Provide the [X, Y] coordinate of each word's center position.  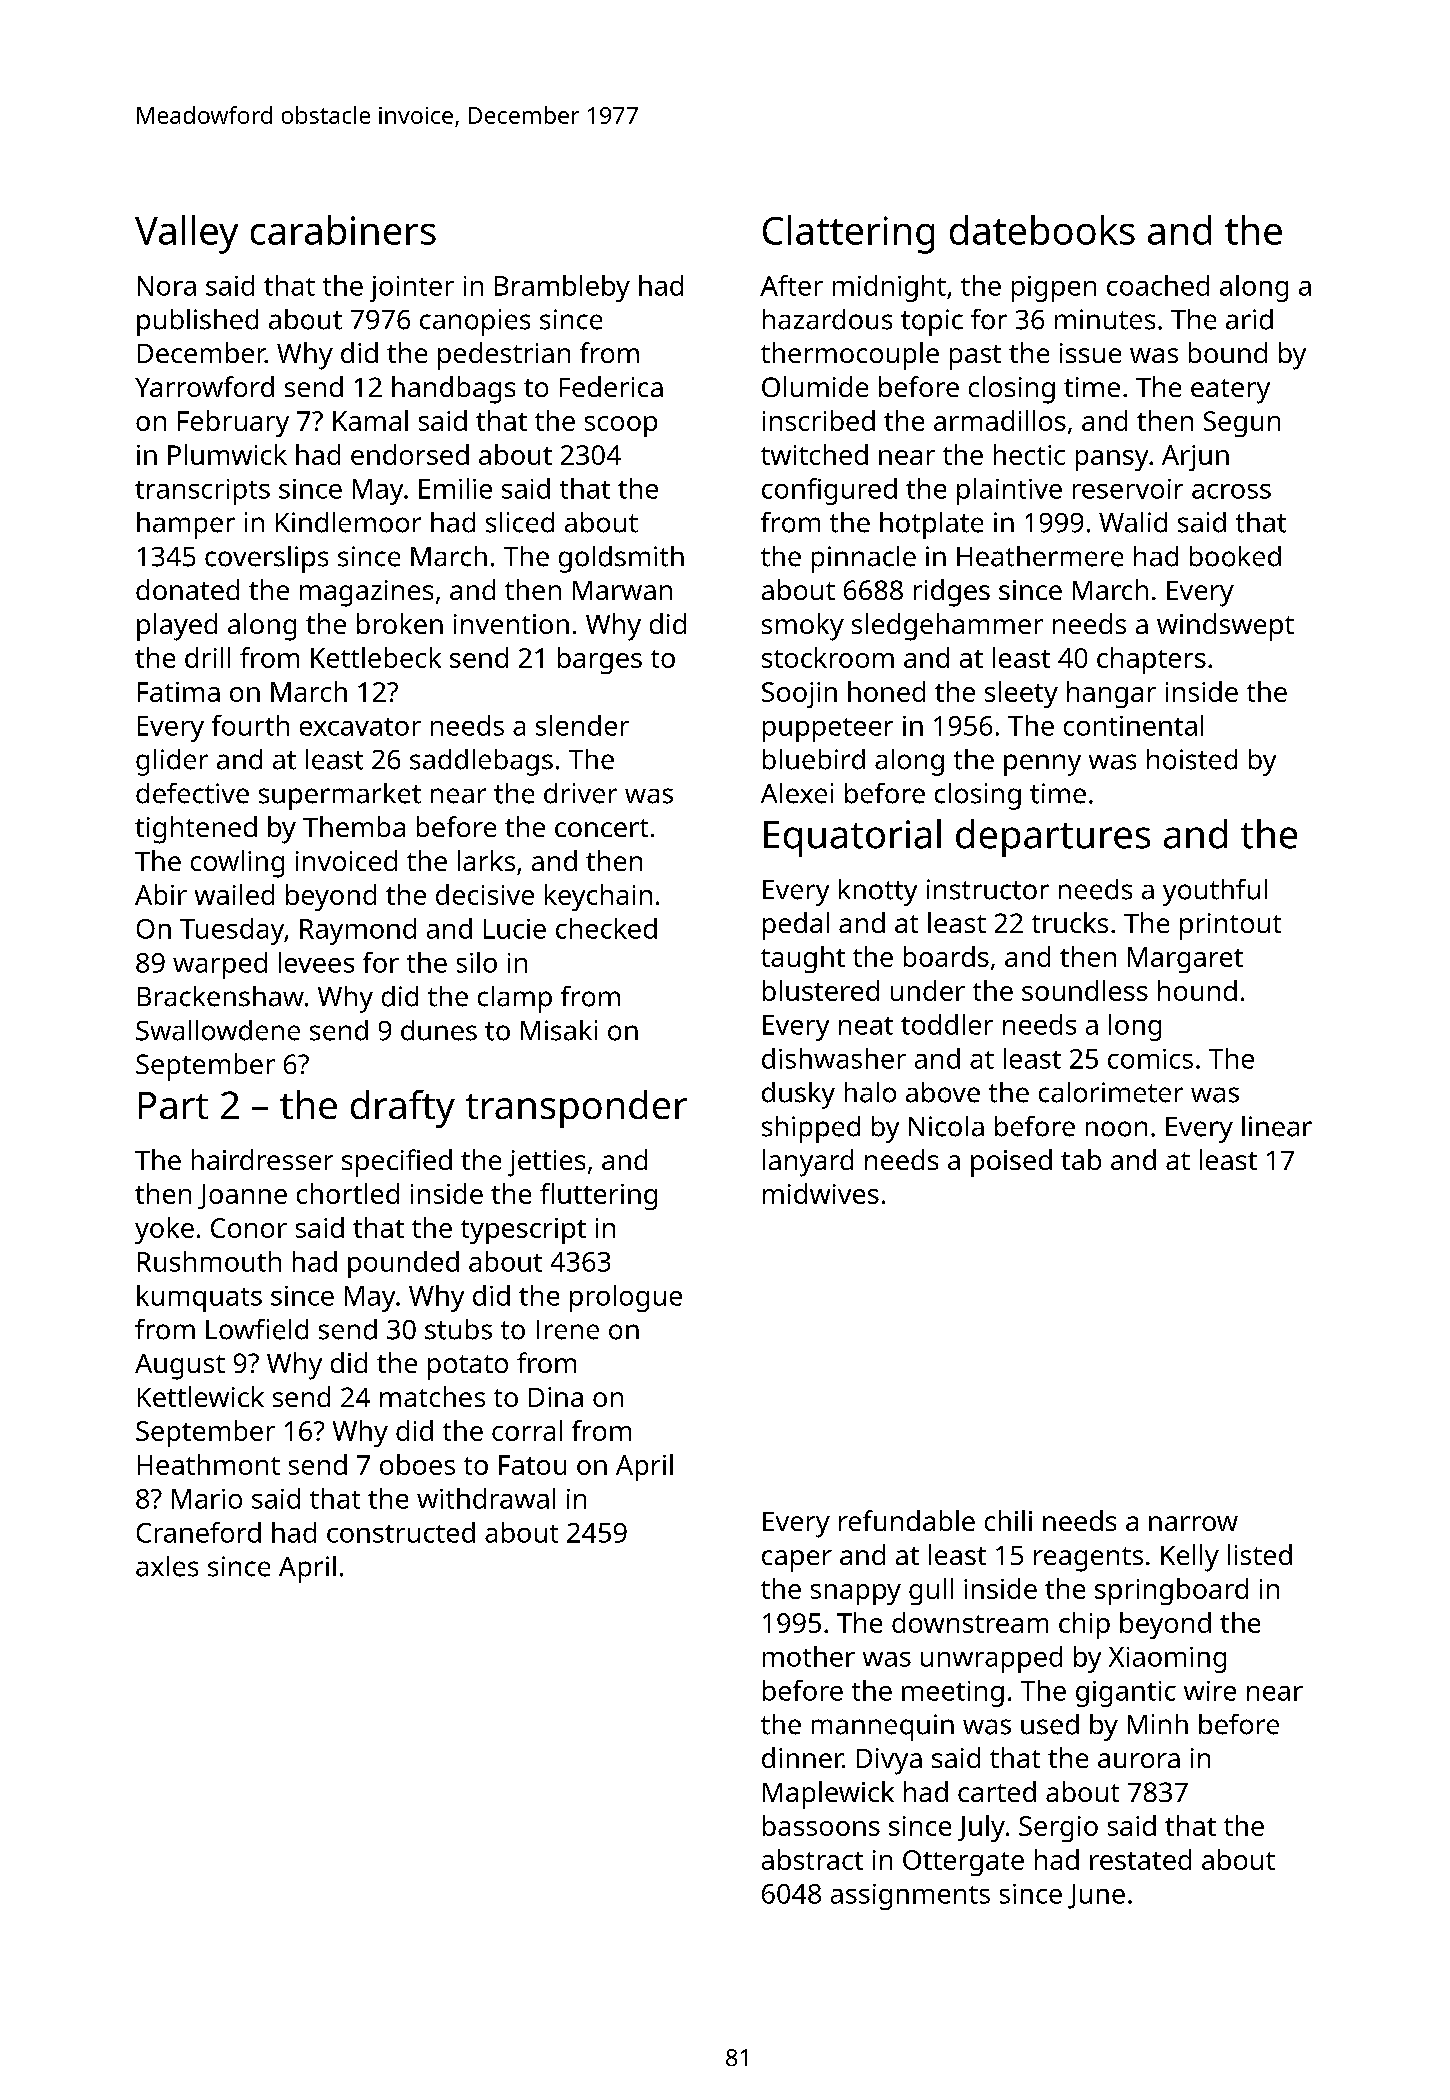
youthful [1215, 892]
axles [167, 1566]
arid [1249, 319]
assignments [910, 1897]
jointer [412, 289]
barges [600, 660]
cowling [237, 864]
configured [829, 491]
